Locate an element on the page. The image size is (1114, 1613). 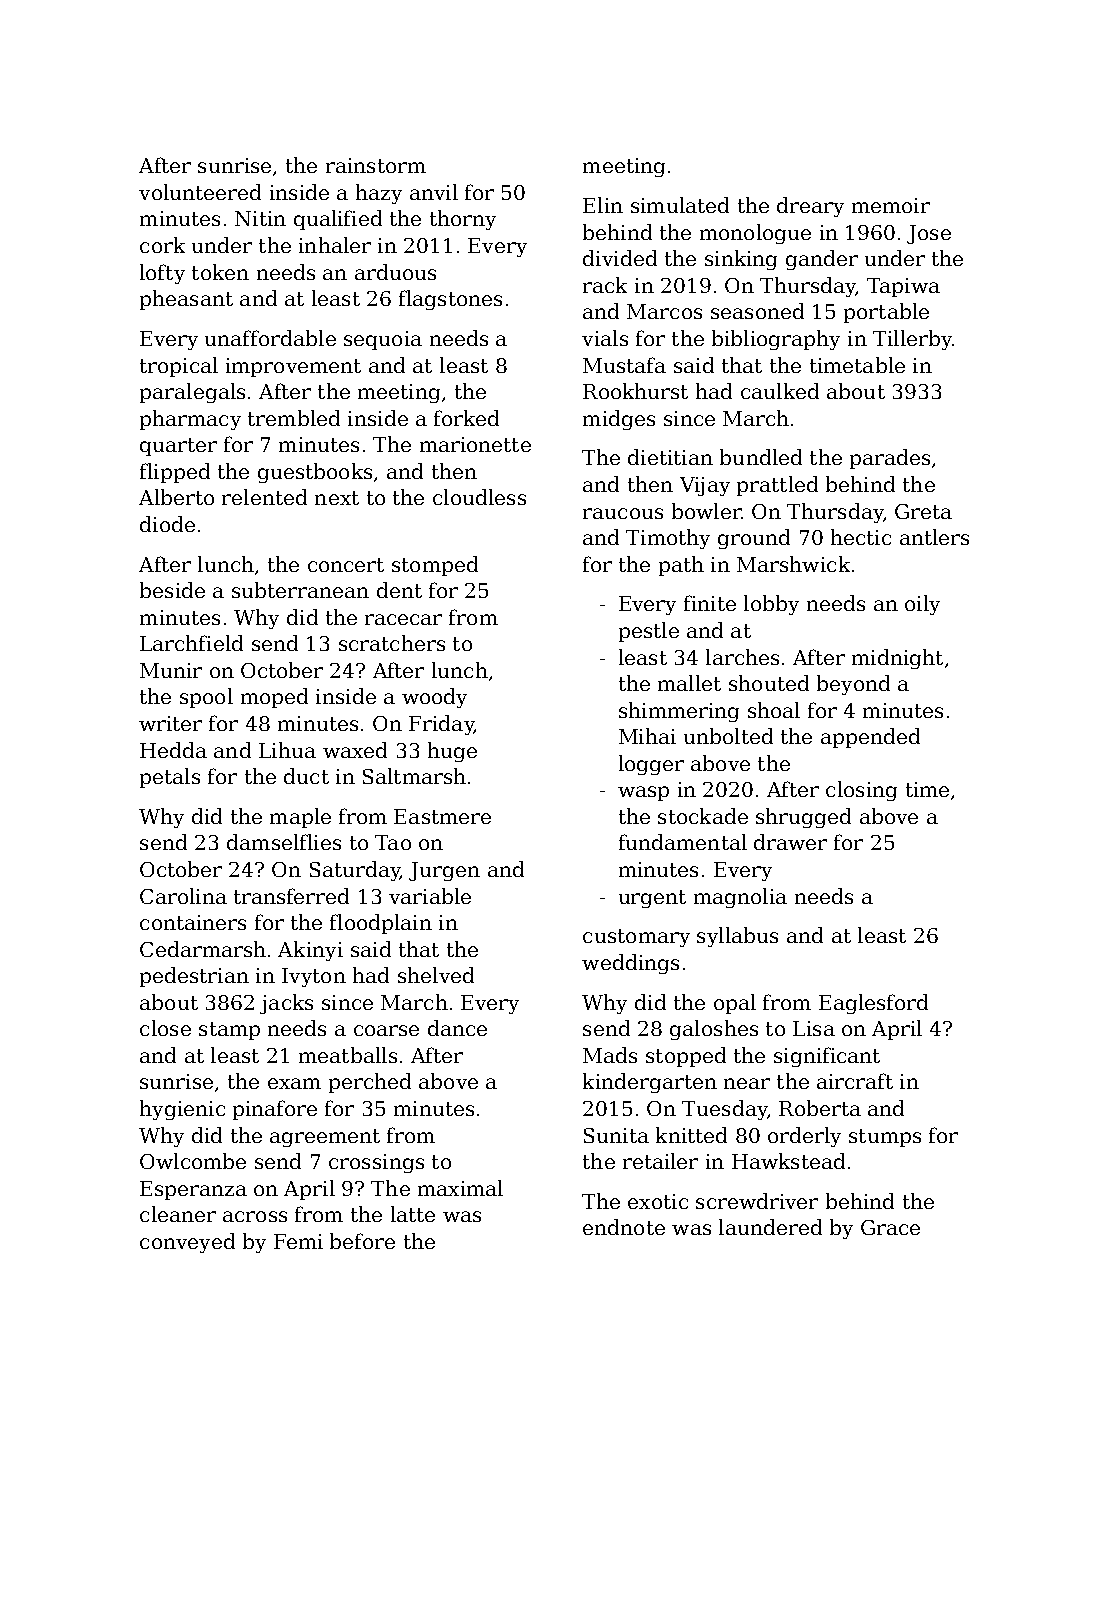
Grace is located at coordinates (890, 1227).
